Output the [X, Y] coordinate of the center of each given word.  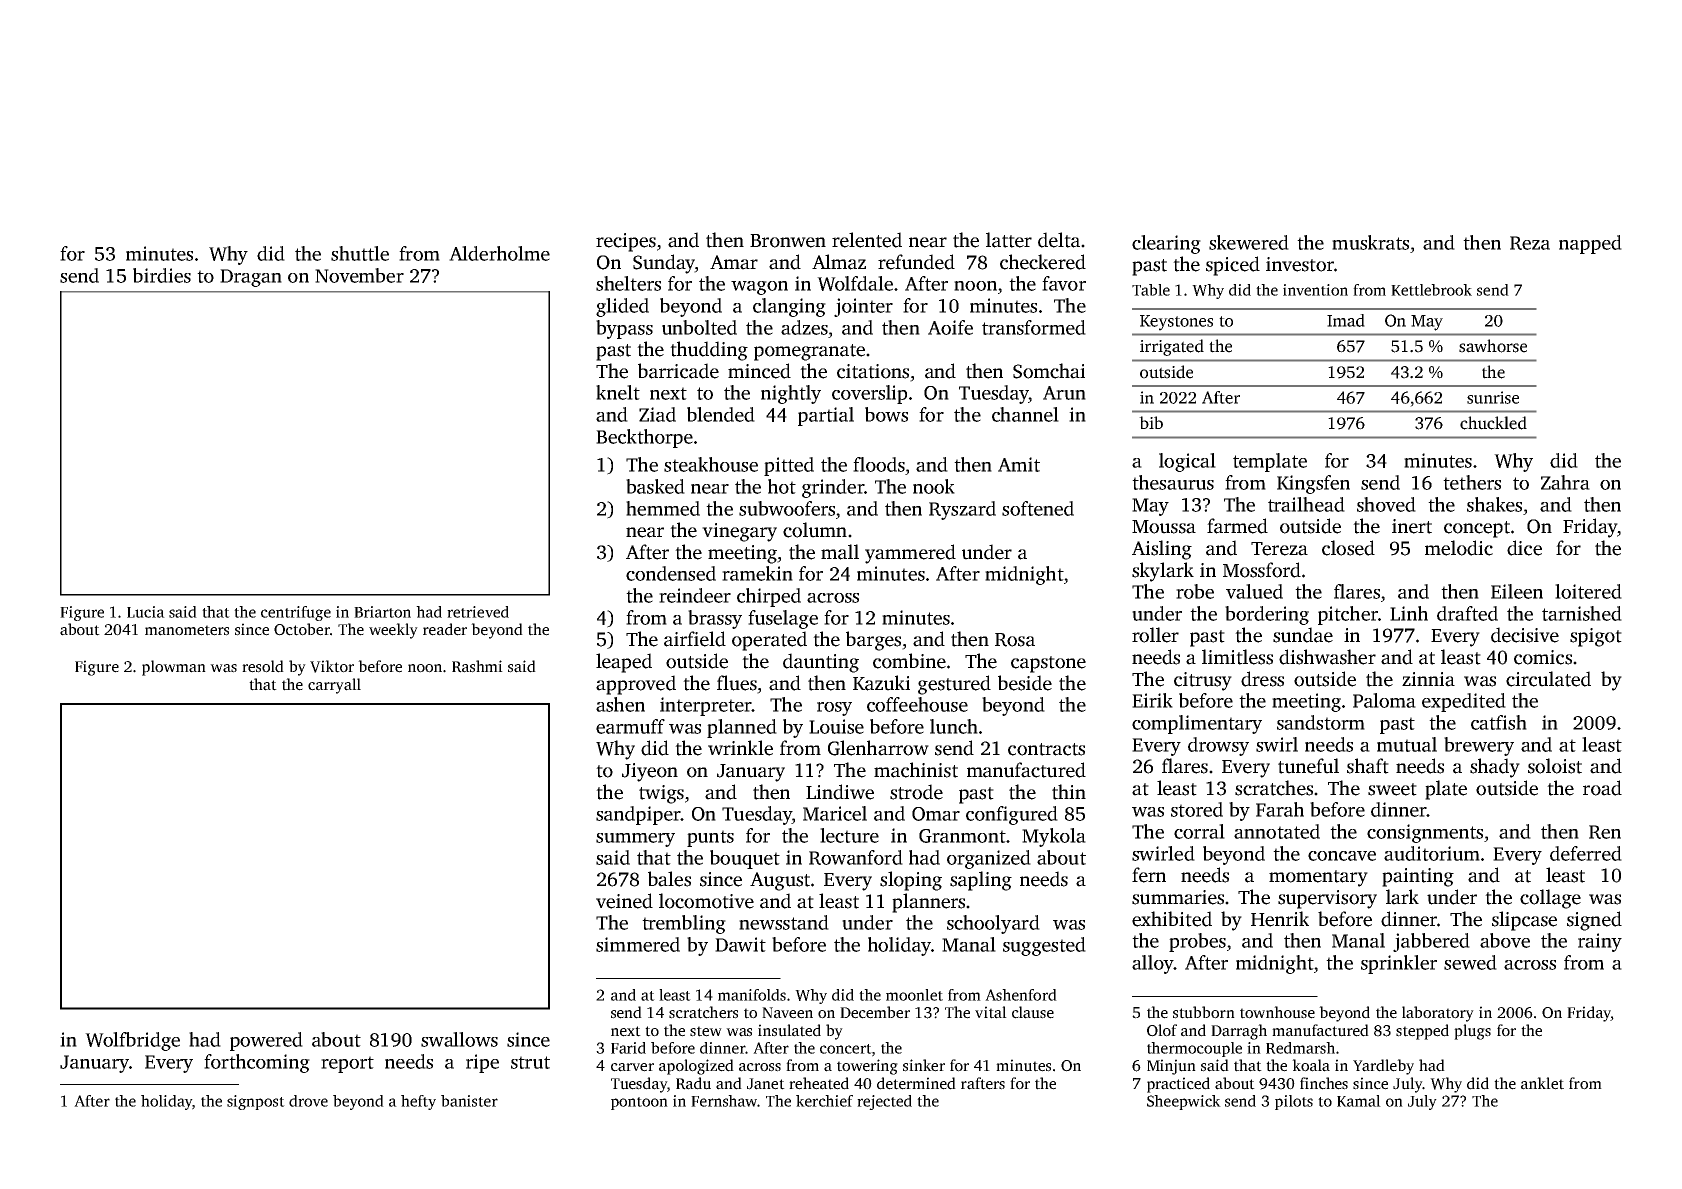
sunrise [1493, 397]
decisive [1525, 635]
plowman [174, 668]
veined [624, 901]
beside [1025, 683]
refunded [916, 262]
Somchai [1049, 371]
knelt [618, 392]
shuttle [360, 253]
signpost [256, 1102]
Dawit [740, 944]
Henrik [1280, 919]
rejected [884, 1102]
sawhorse [1493, 346]
